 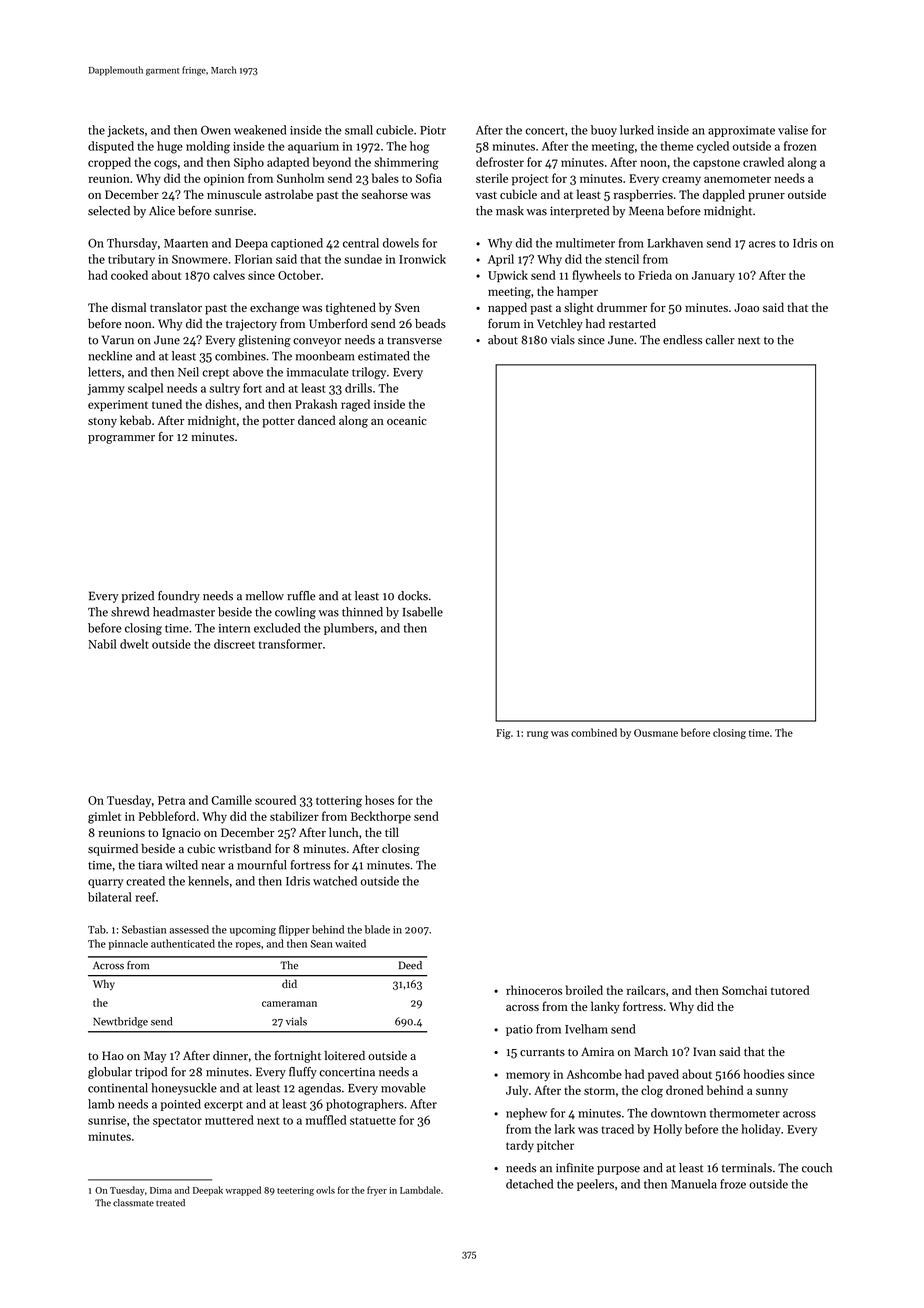 I want to click on rhinoceros, so click(x=534, y=990).
